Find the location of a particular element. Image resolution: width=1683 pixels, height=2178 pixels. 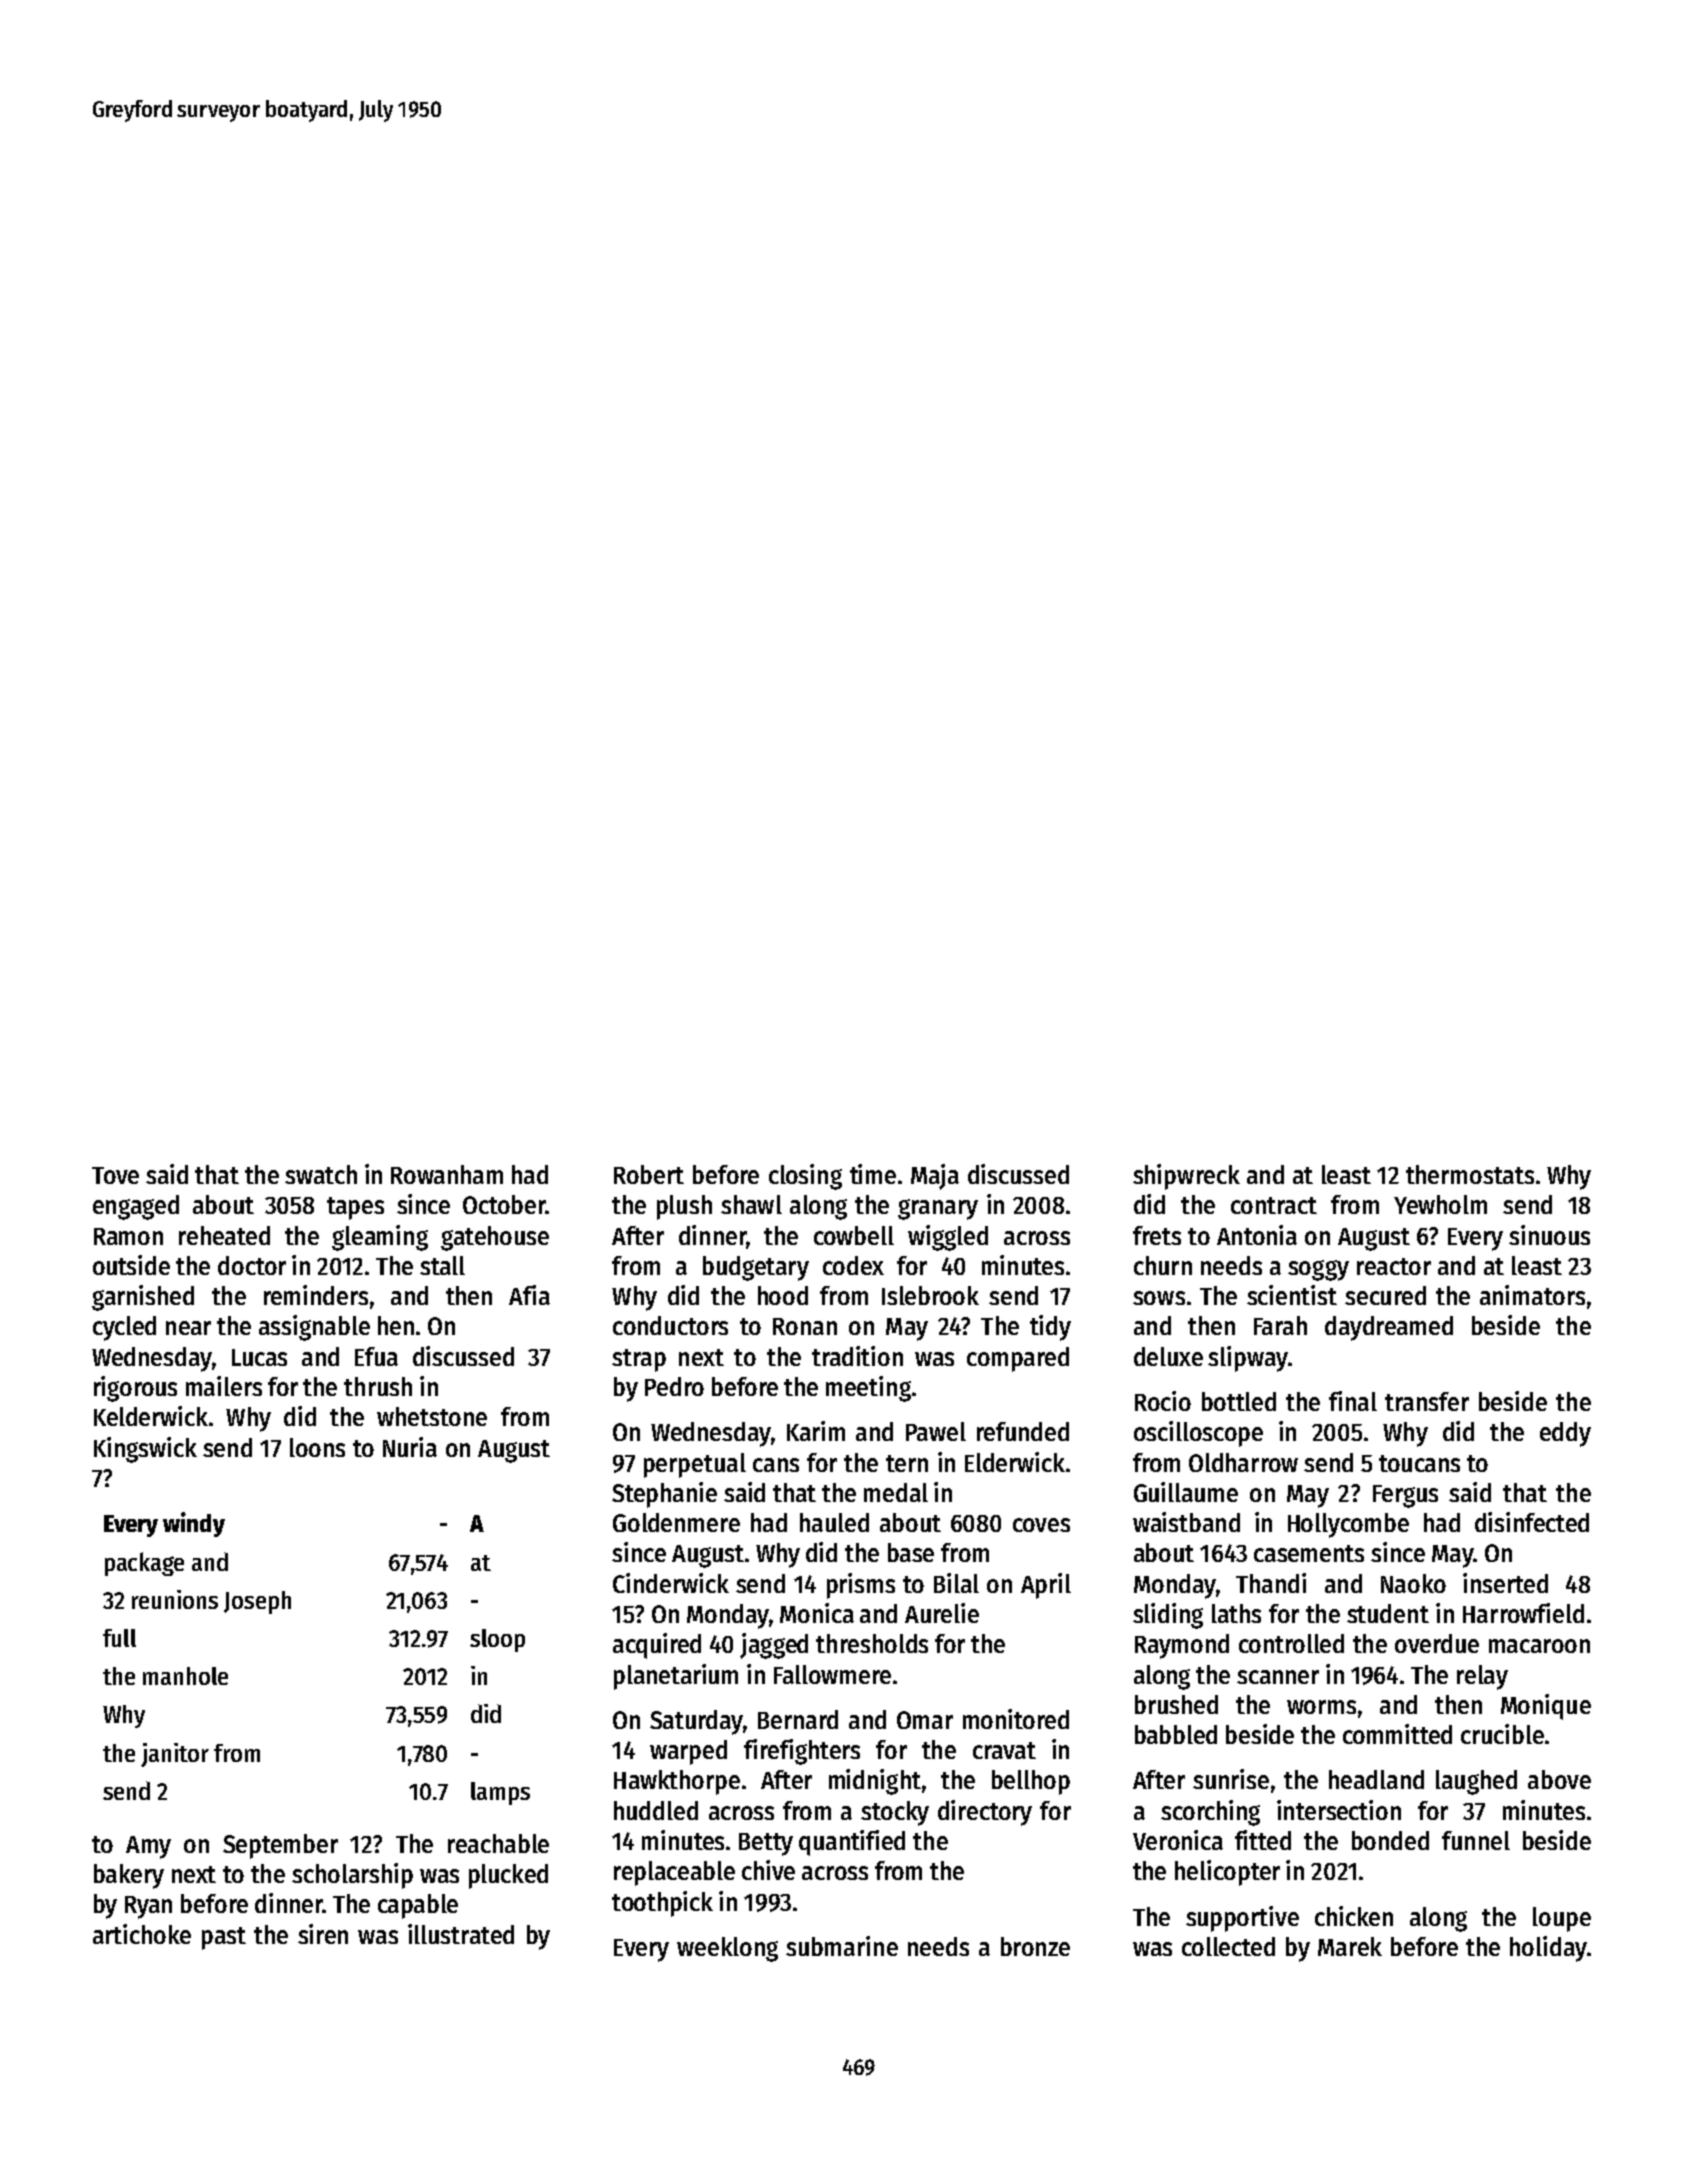

holiday is located at coordinates (1548, 1949).
